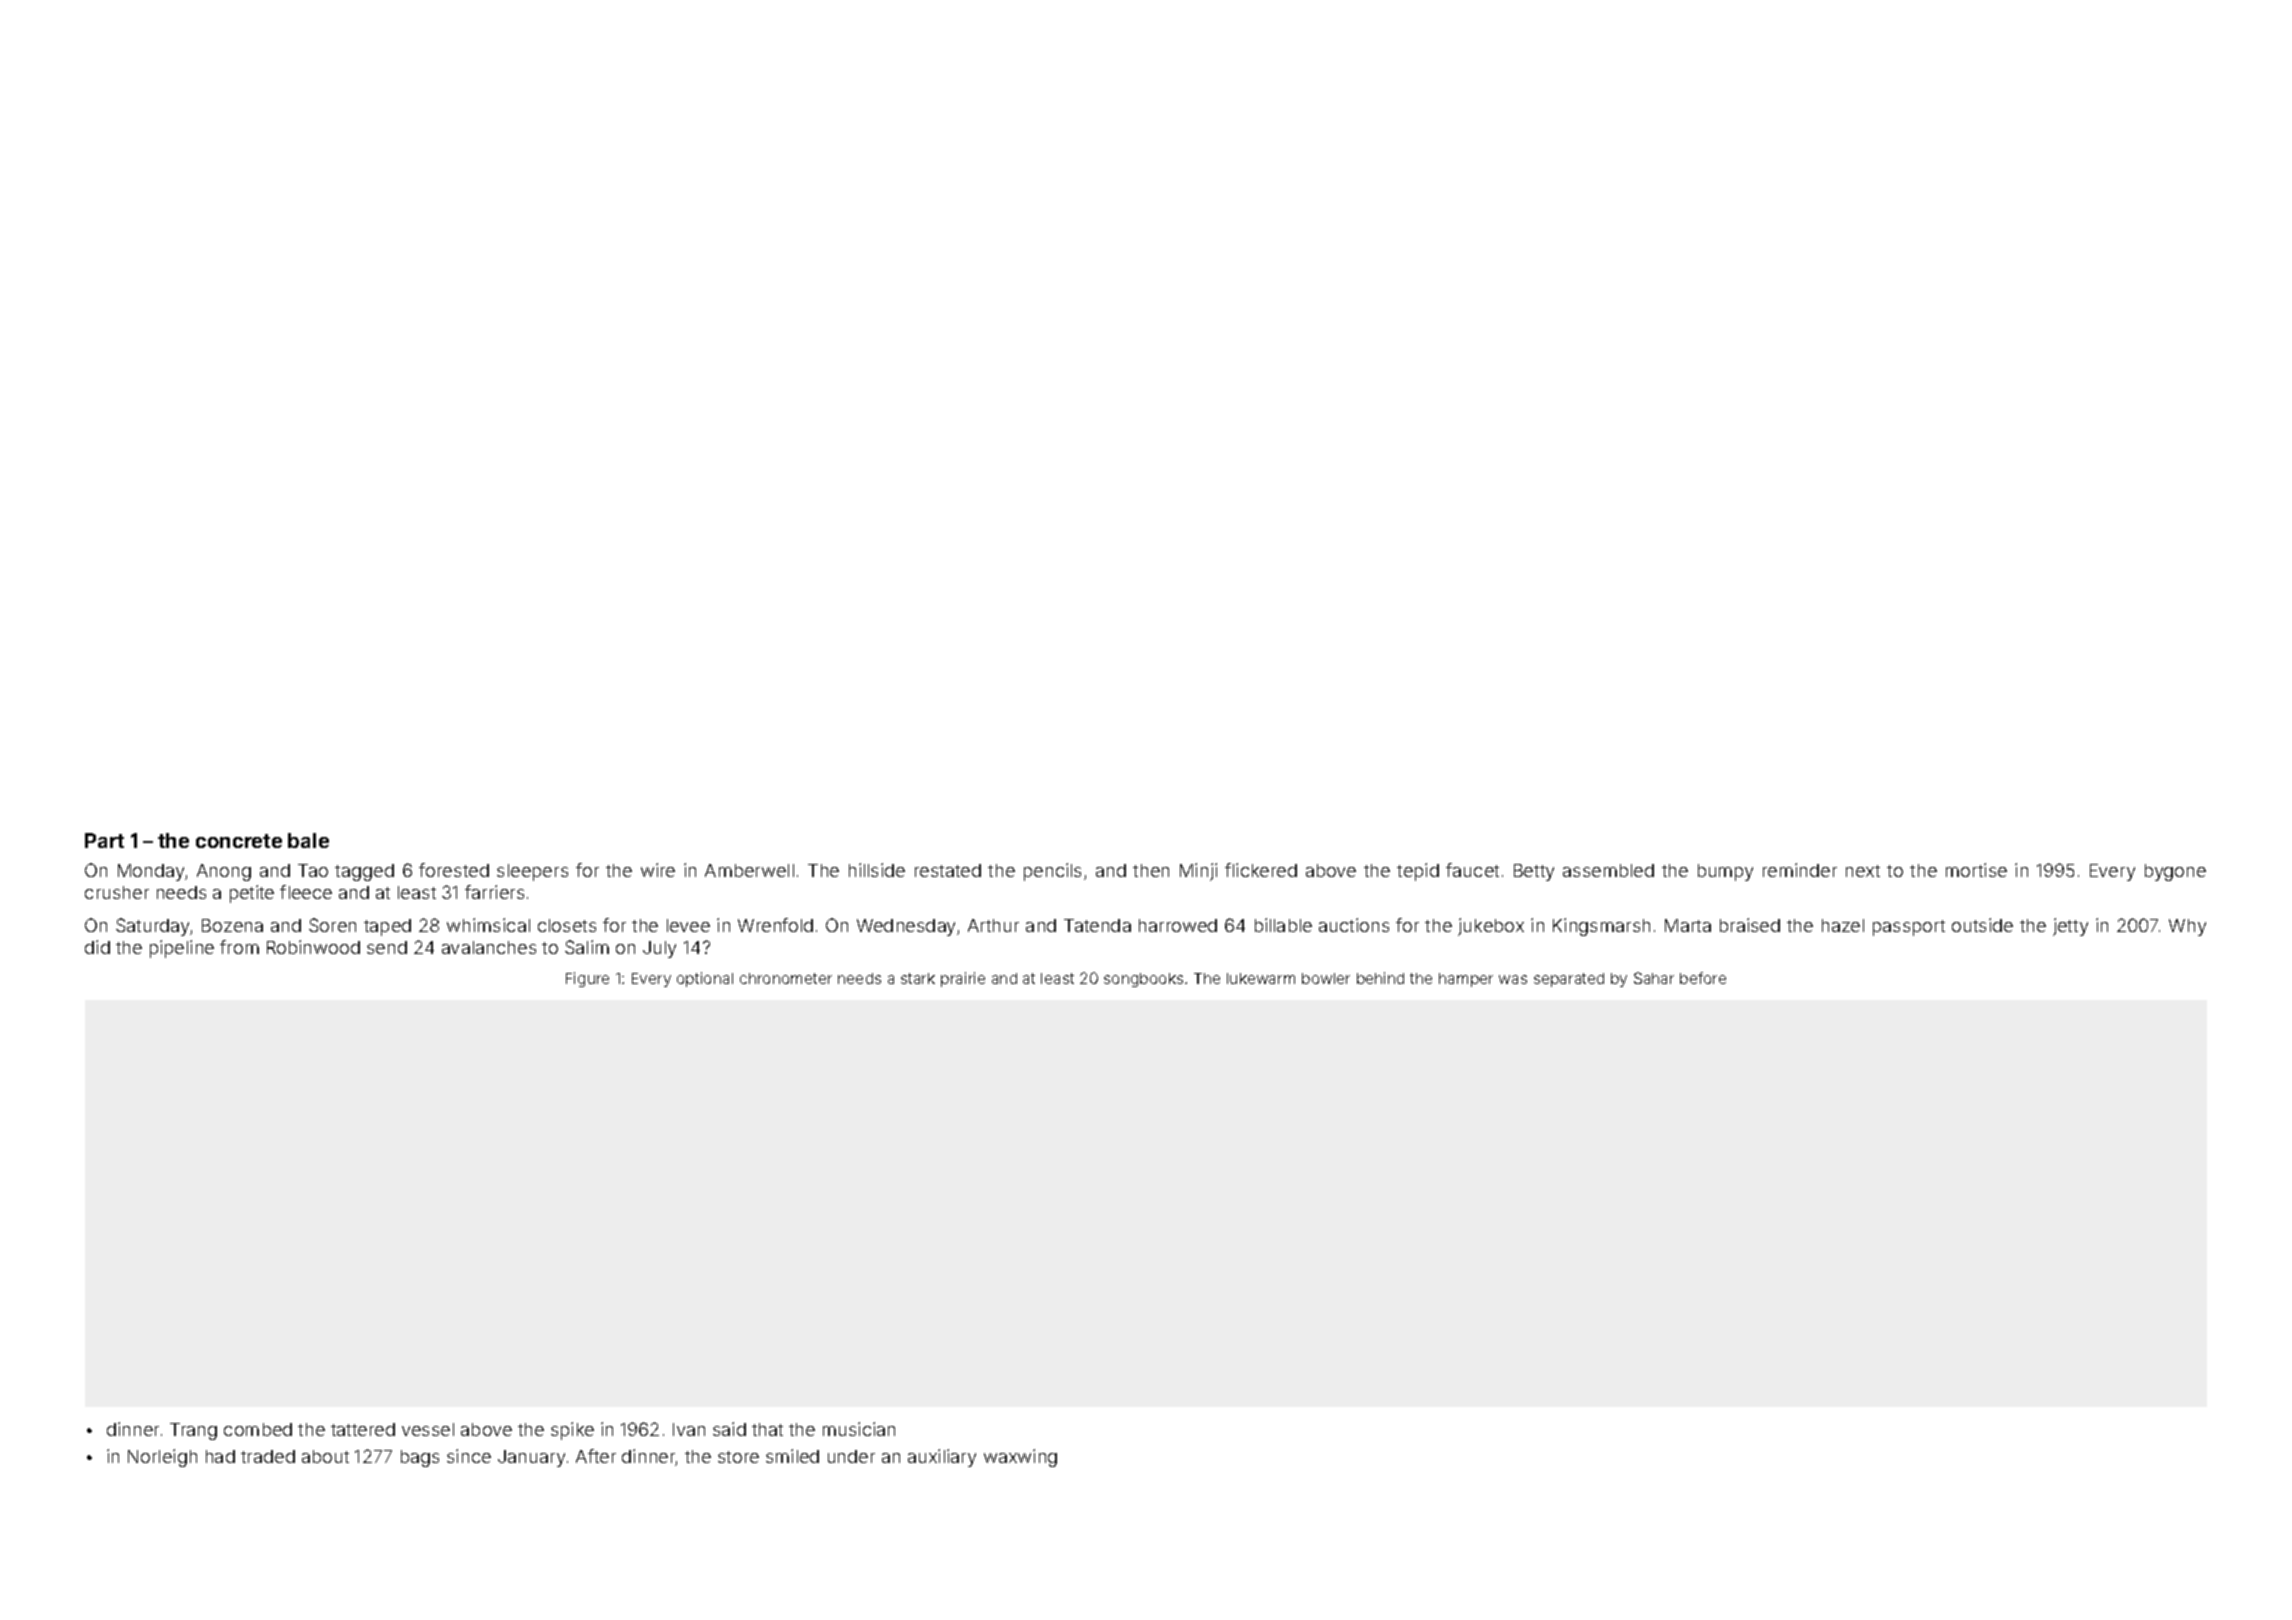 The height and width of the page is (1620, 2292). Describe the element at coordinates (587, 979) in the page. I see `Figure` at that location.
